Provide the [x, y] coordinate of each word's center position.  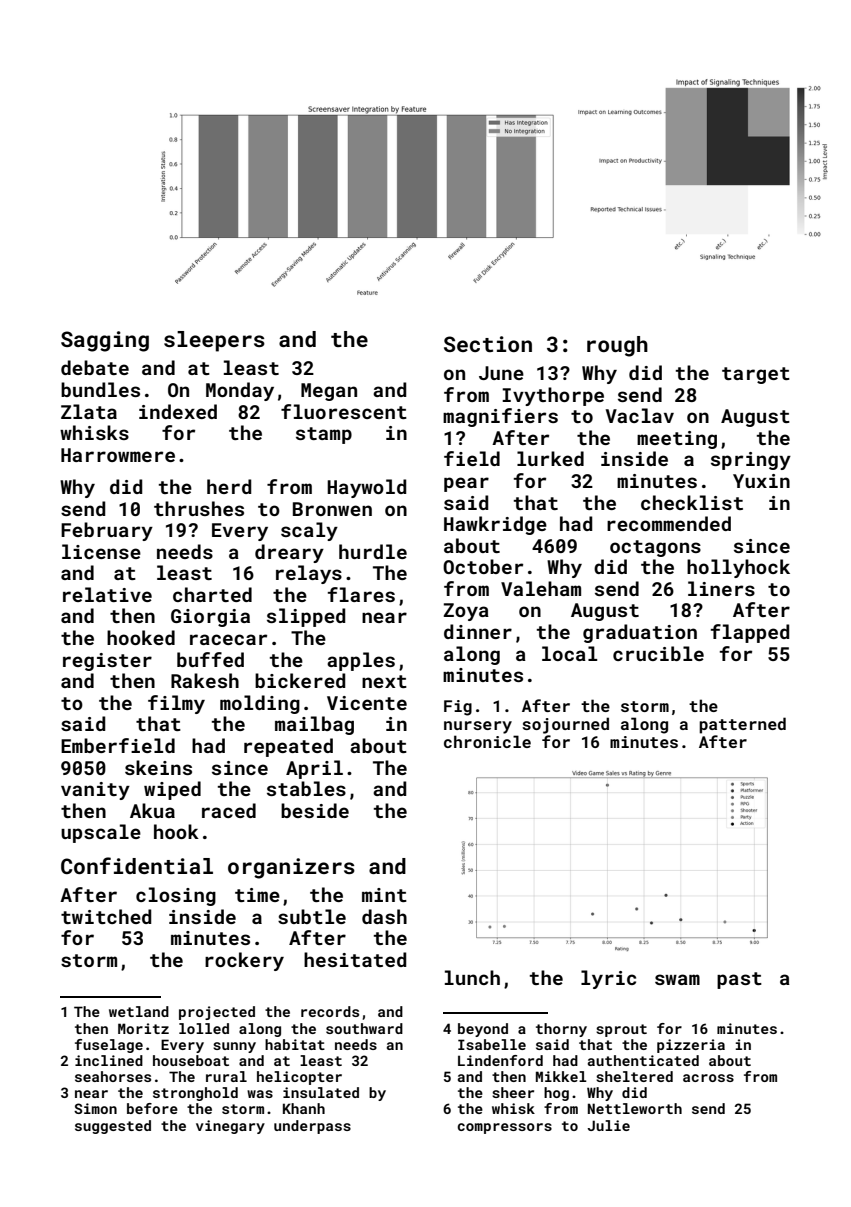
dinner [478, 631]
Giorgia [210, 618]
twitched [106, 916]
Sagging [105, 341]
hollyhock [738, 568]
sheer [513, 1092]
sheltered [634, 1076]
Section [488, 344]
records [330, 1011]
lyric [608, 979]
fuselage [109, 1046]
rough [617, 346]
